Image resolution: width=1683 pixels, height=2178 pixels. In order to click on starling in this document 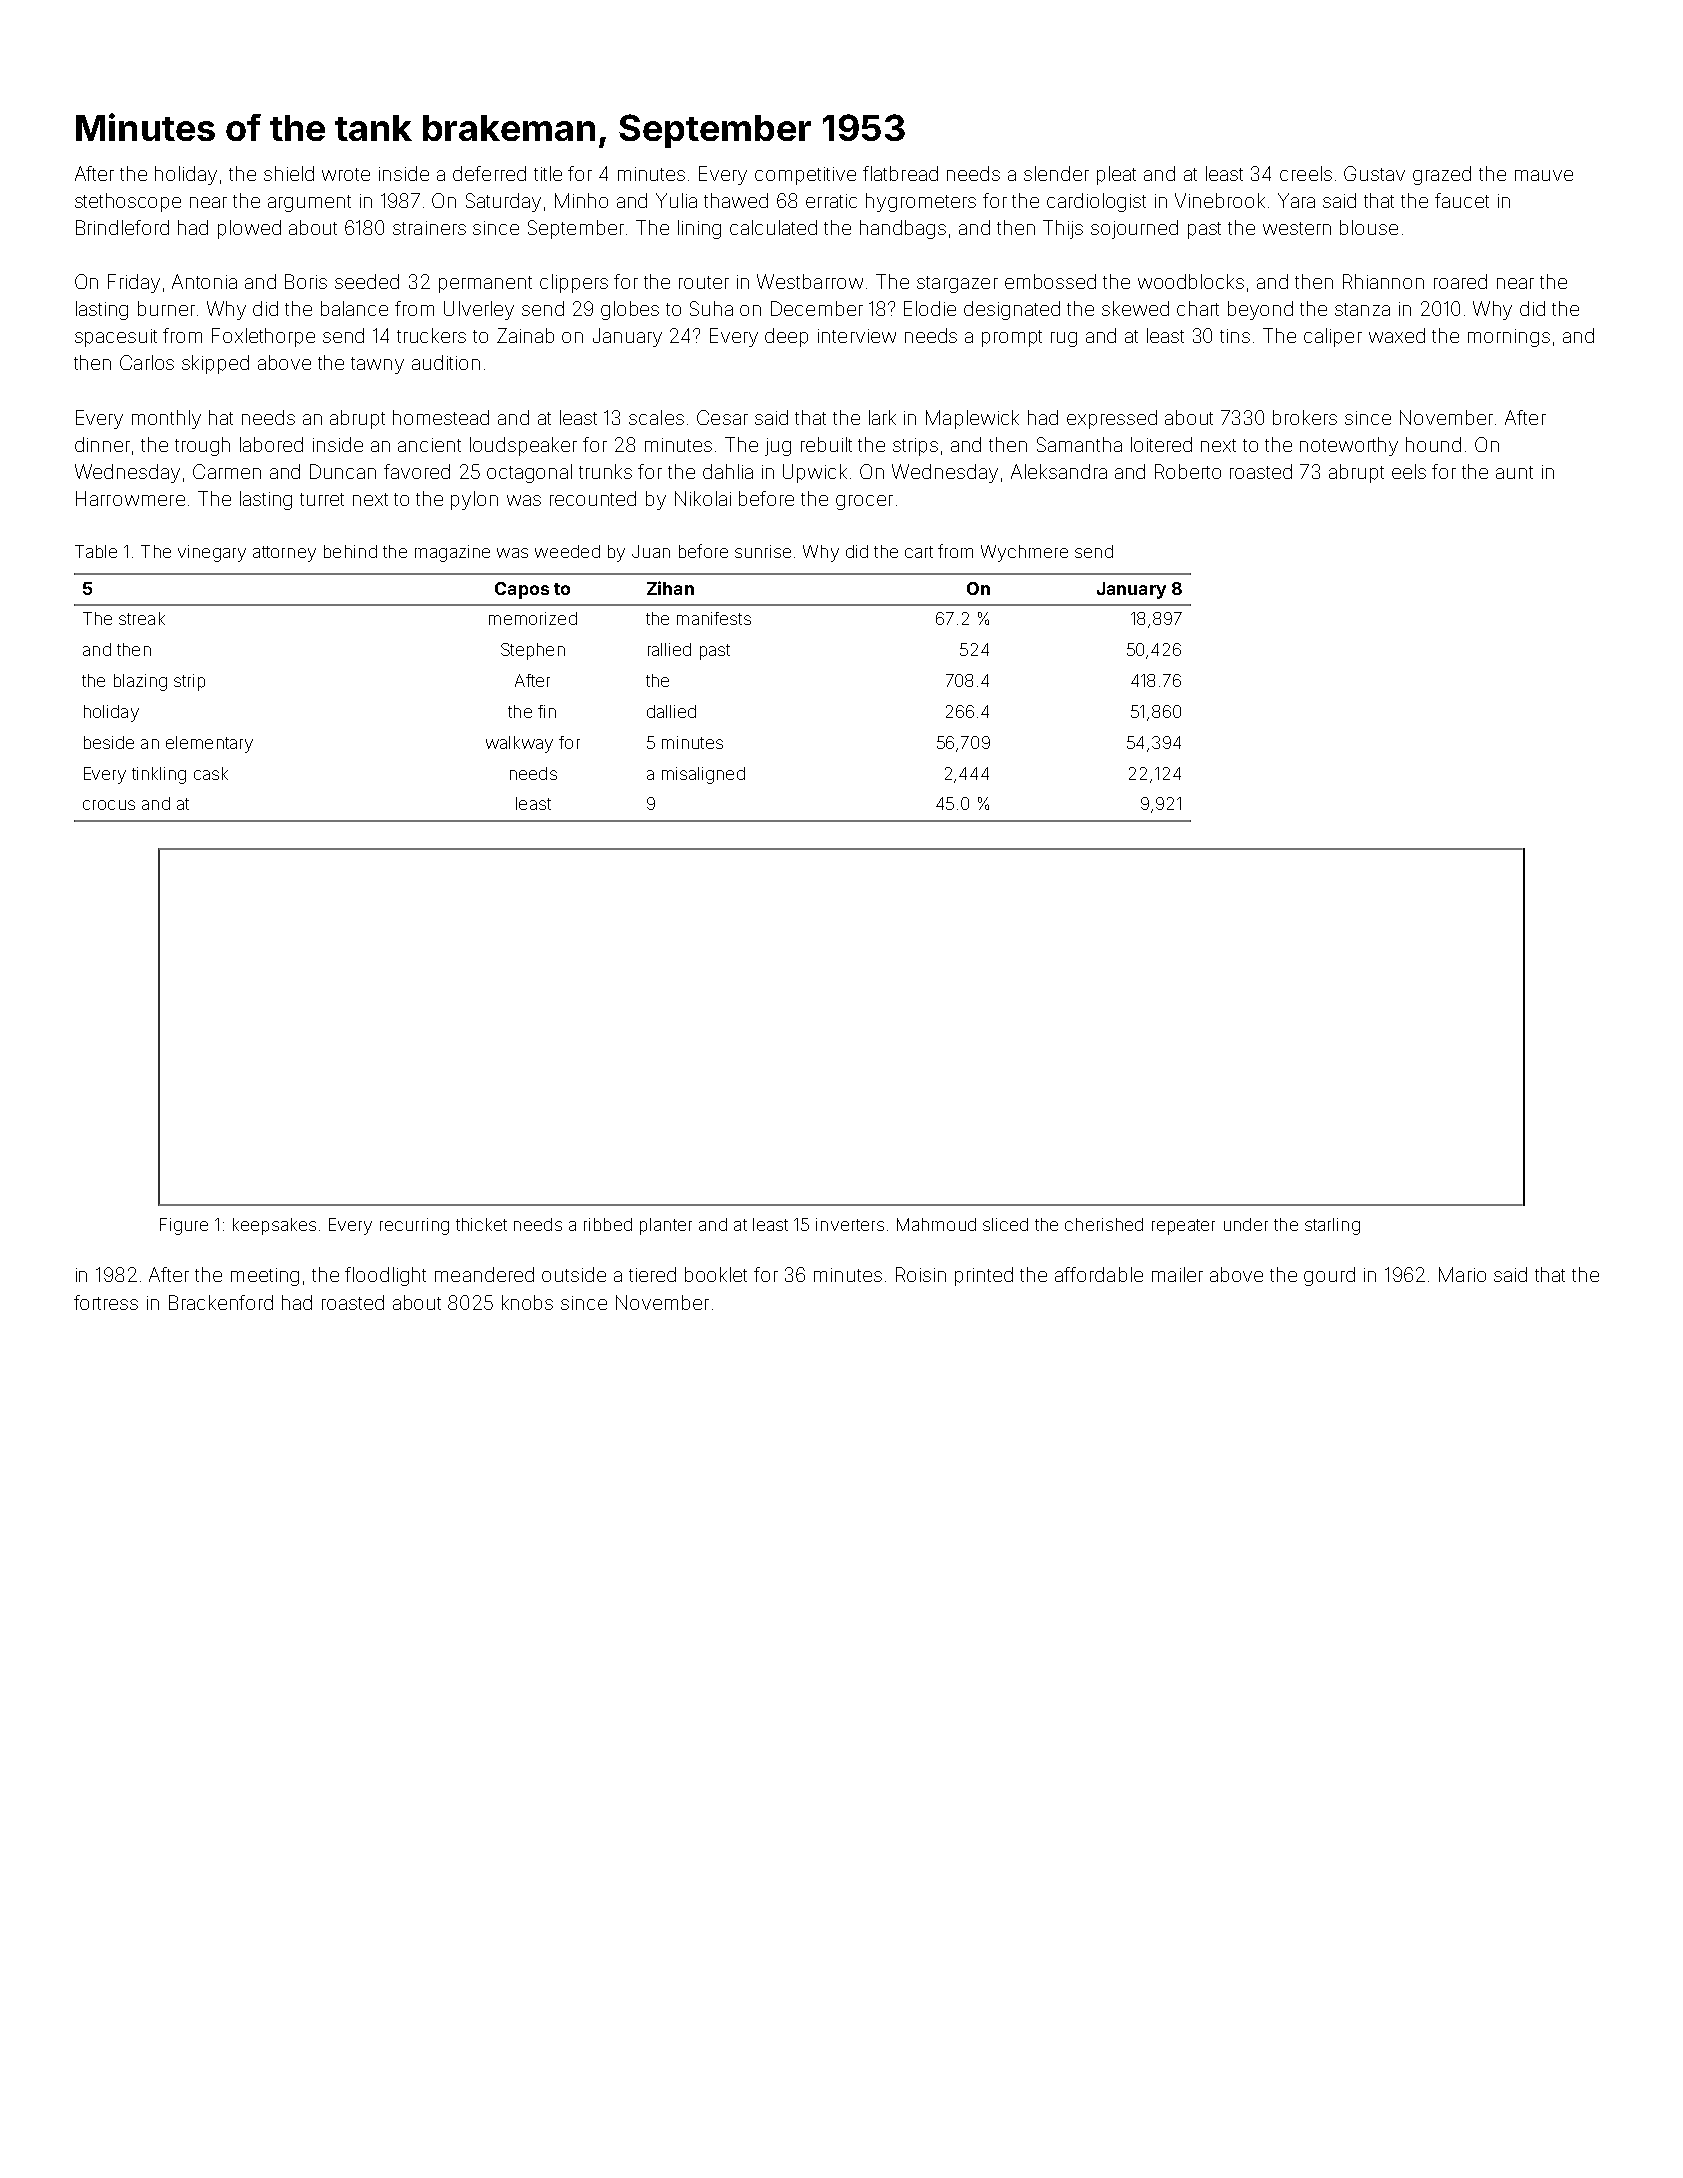, I will do `click(1332, 1226)`.
